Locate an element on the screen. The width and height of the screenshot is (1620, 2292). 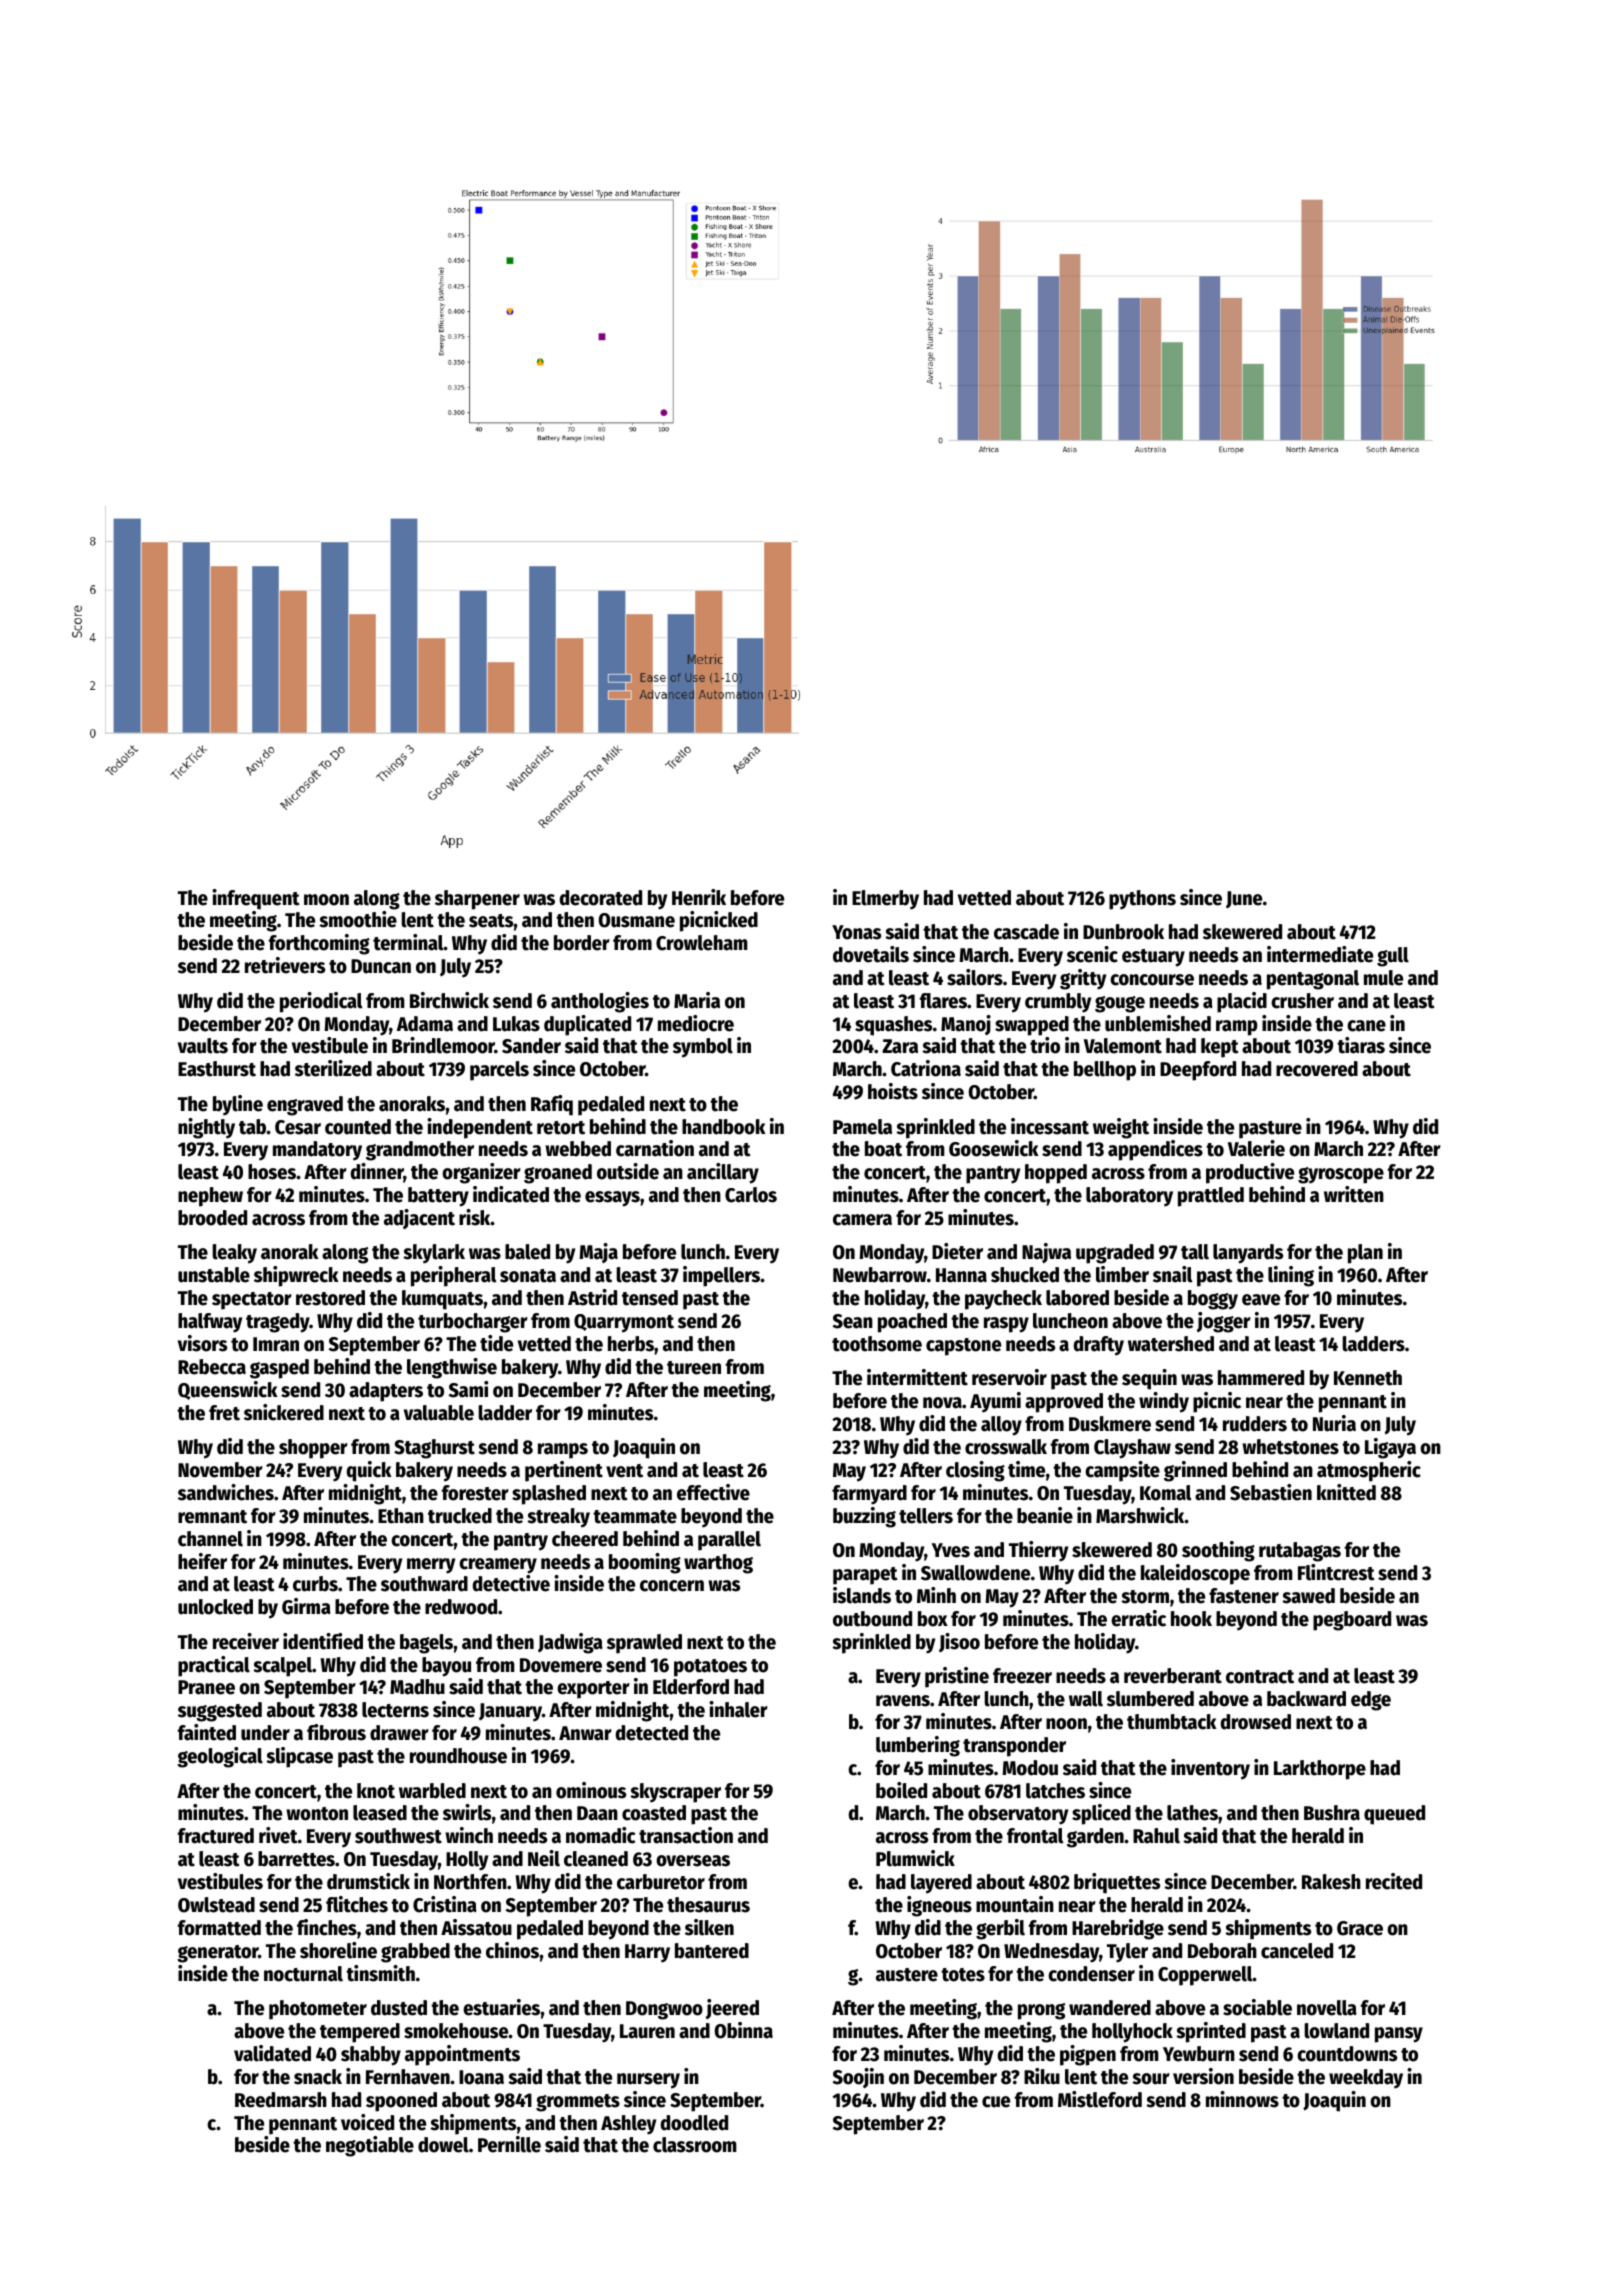
intermittent is located at coordinates (917, 1377).
